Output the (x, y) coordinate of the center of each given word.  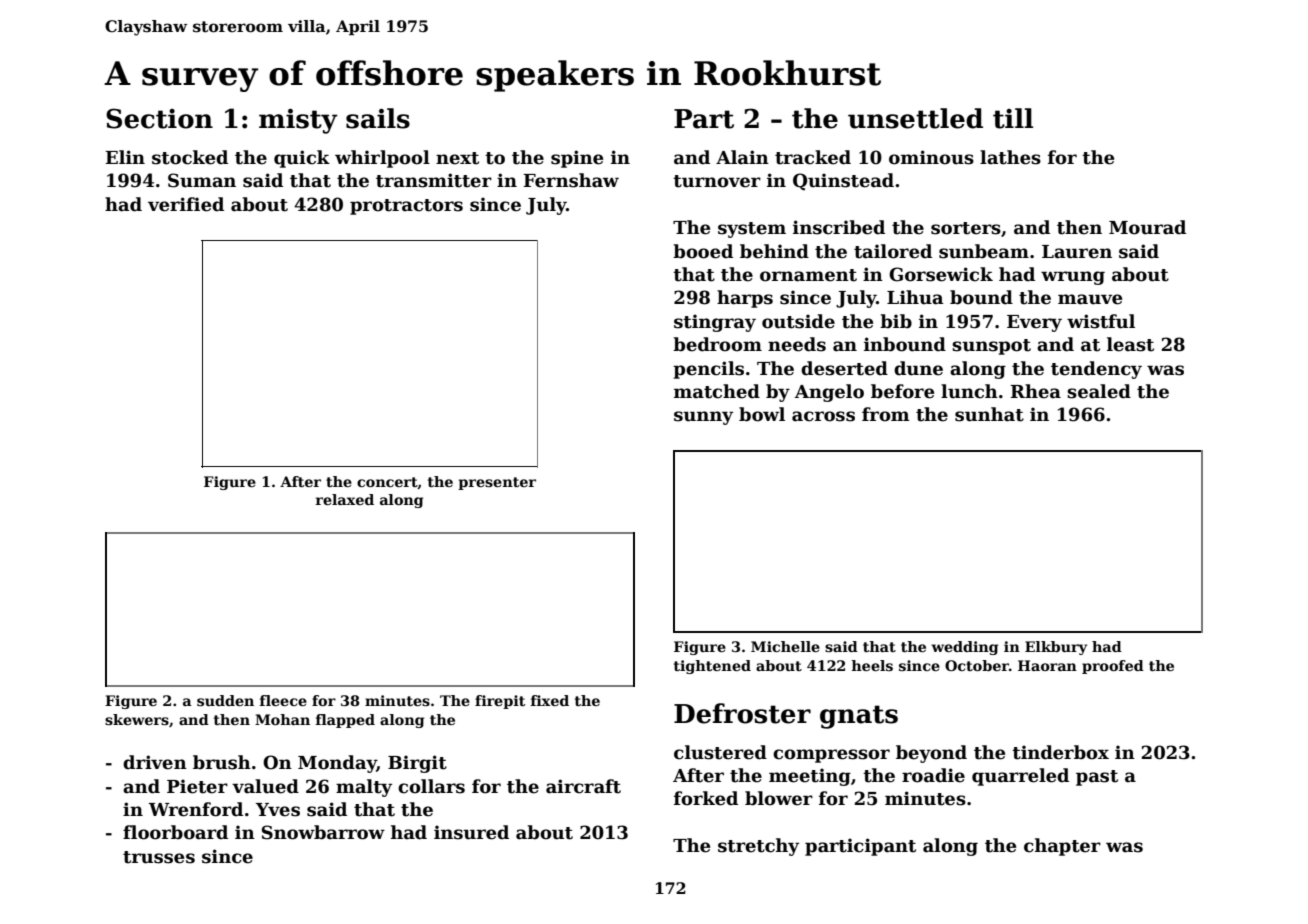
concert (387, 483)
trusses (159, 857)
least (1130, 344)
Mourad (1147, 227)
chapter (1062, 847)
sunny (703, 418)
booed (703, 251)
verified (186, 204)
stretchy (758, 847)
